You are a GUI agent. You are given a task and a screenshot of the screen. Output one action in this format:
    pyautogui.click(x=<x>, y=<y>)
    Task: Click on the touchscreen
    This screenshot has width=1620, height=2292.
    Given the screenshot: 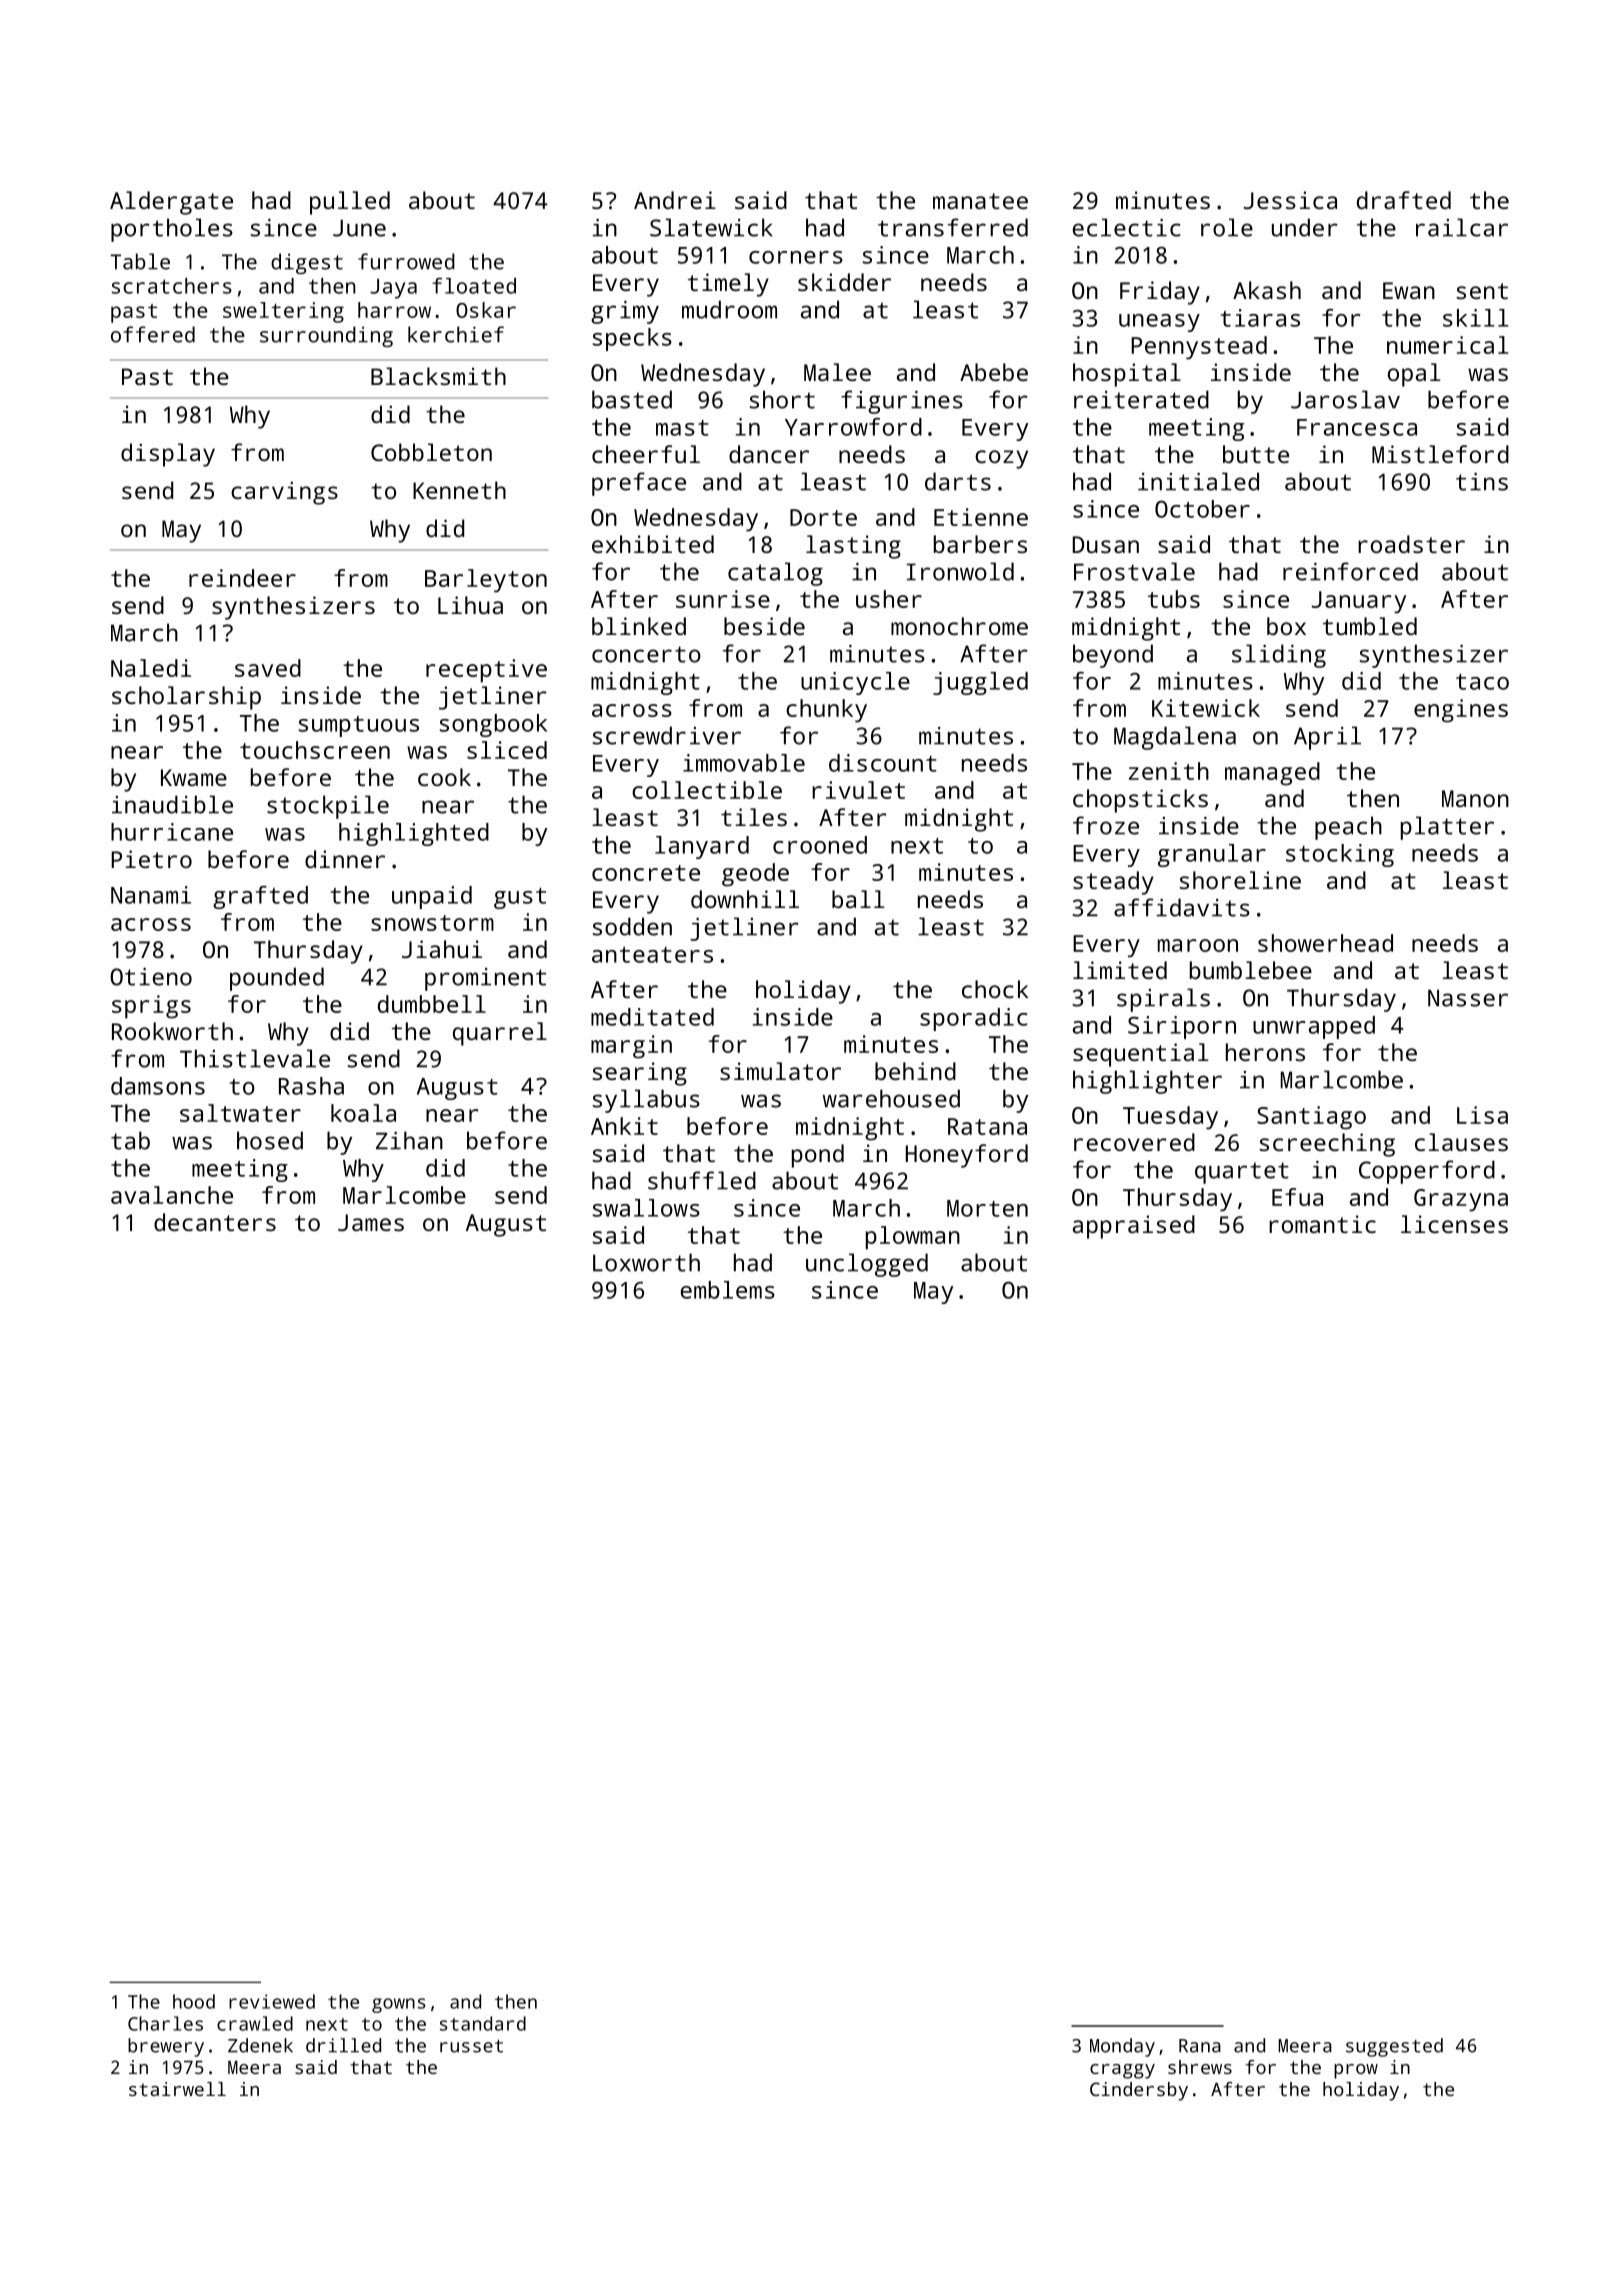 What is the action you would take?
    pyautogui.click(x=315, y=750)
